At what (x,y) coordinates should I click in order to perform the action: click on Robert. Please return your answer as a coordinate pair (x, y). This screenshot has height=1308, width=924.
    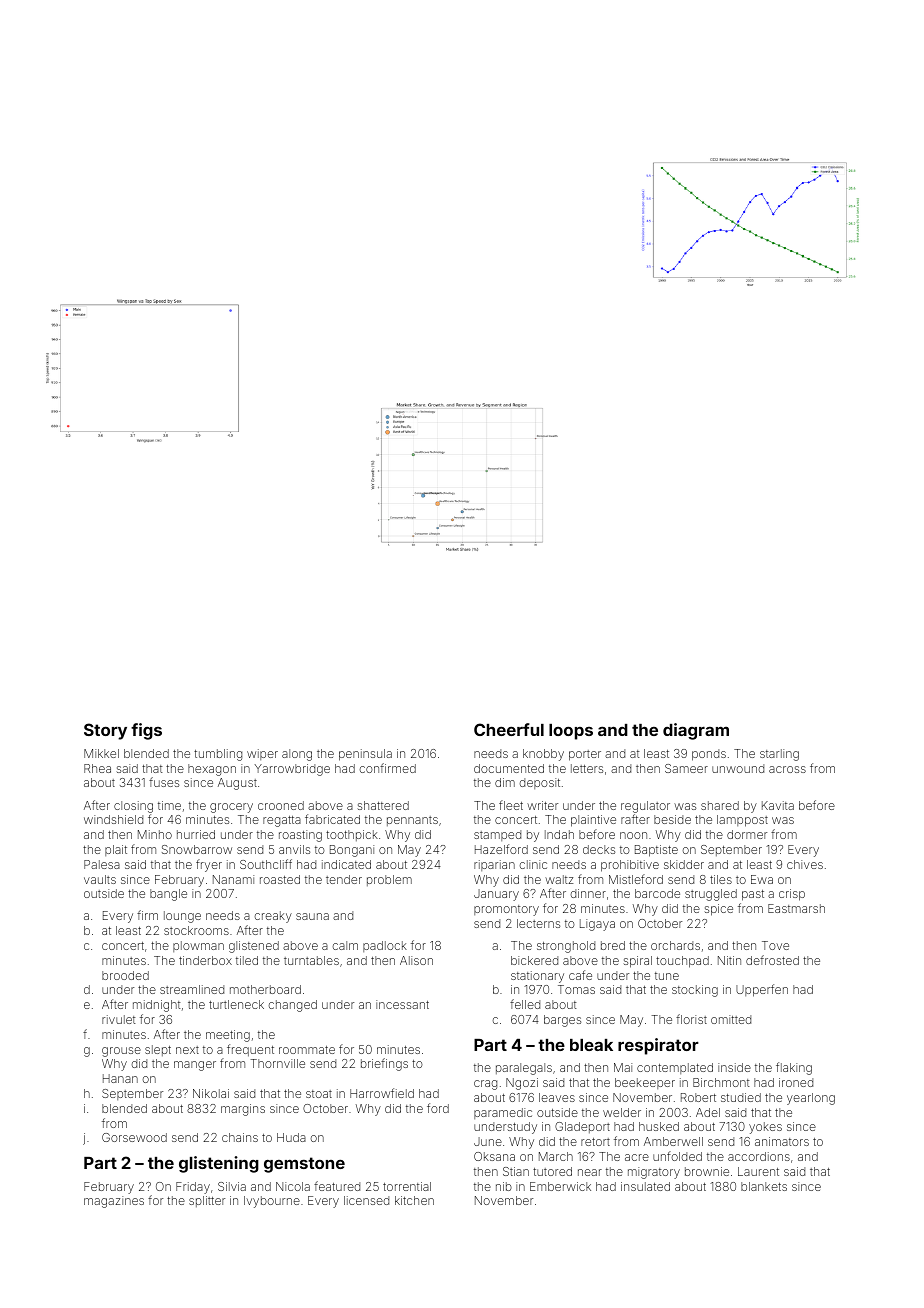
    Looking at the image, I should click on (698, 1097).
